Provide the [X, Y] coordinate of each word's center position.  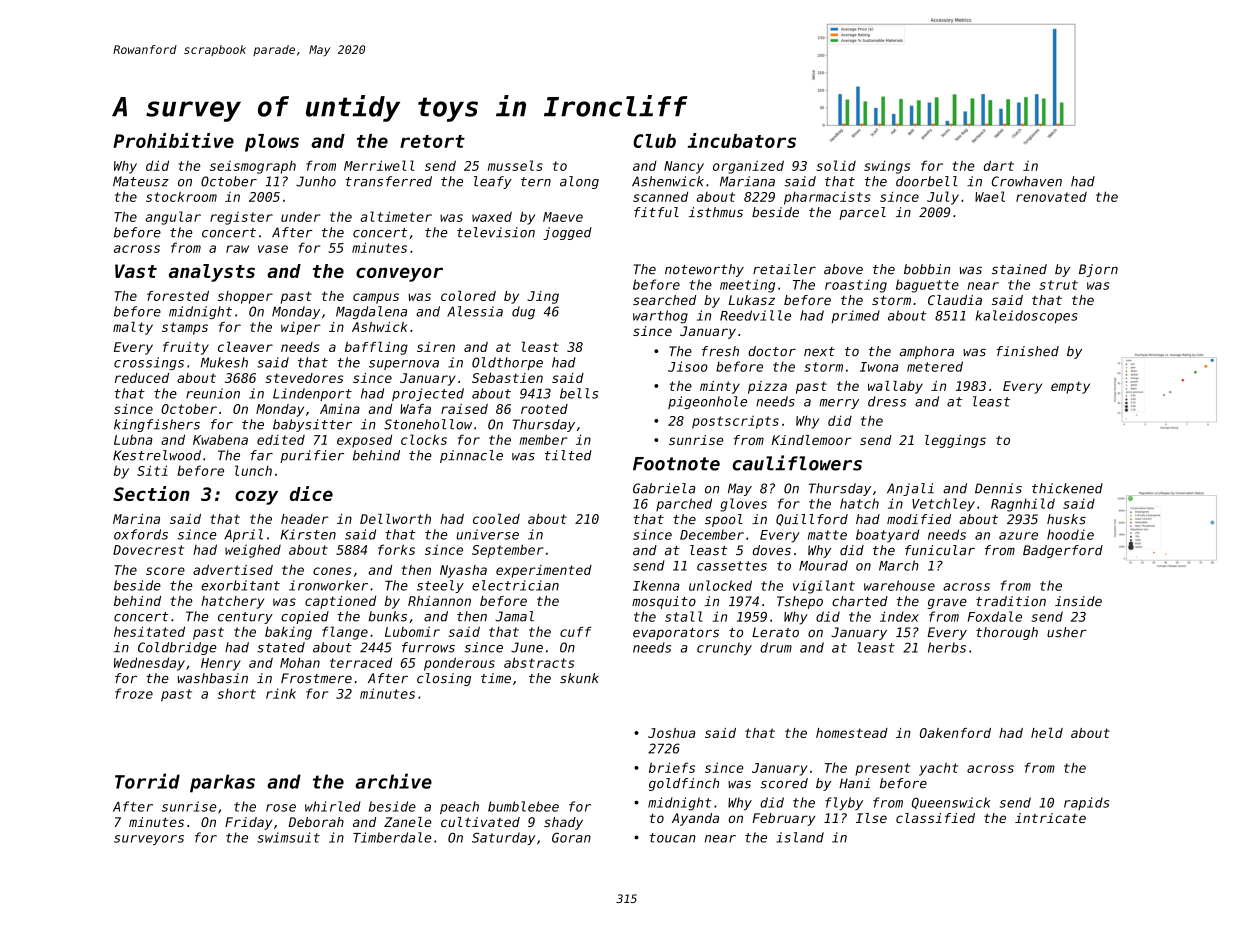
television [496, 232]
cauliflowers [797, 463]
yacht [938, 769]
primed [856, 316]
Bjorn [1098, 270]
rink [281, 693]
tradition [1011, 601]
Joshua [672, 733]
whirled [333, 806]
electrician [515, 585]
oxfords [141, 534]
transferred [388, 181]
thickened [1067, 488]
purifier [312, 456]
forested [178, 296]
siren [436, 347]
